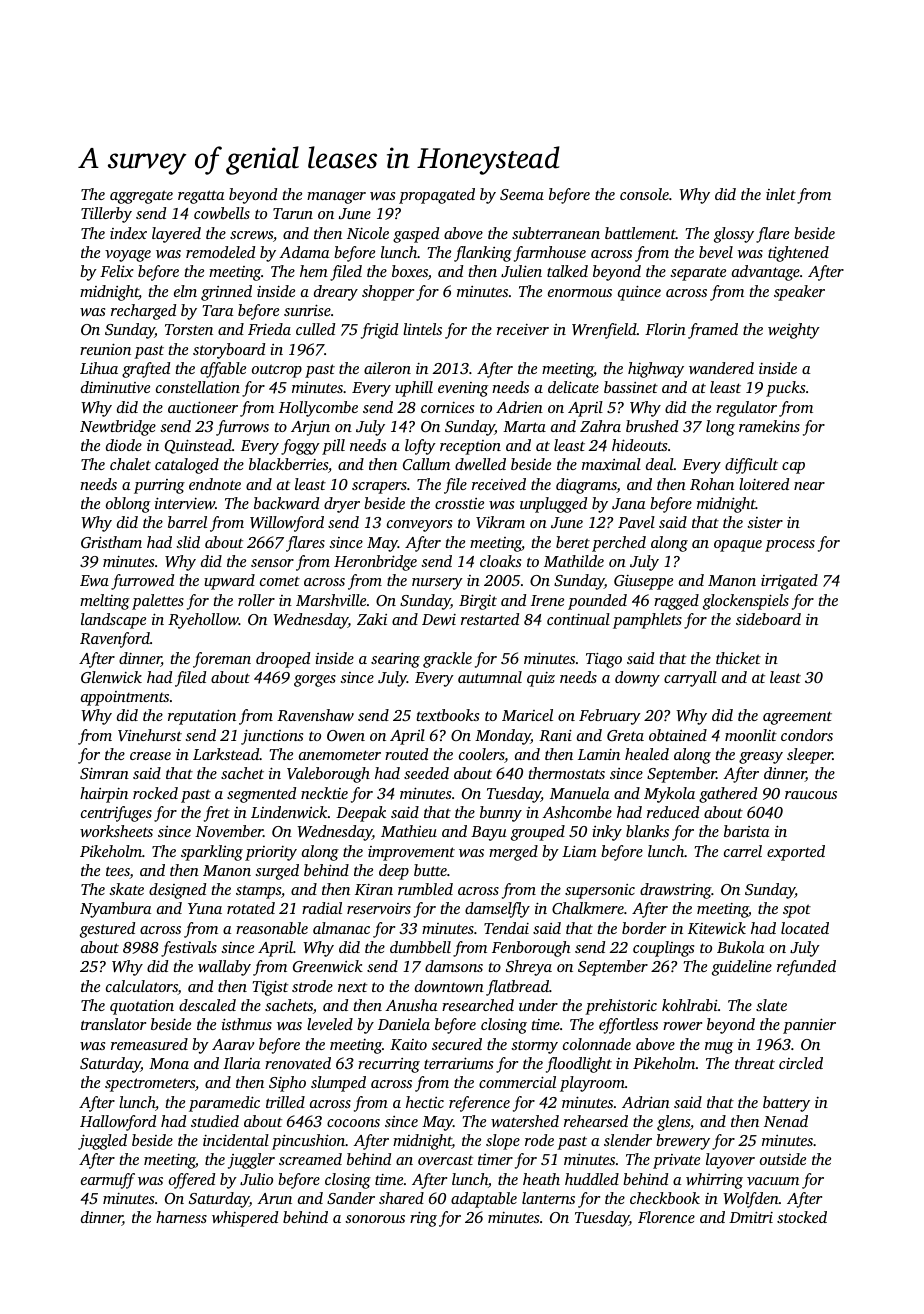 This page has width=924, height=1314. What do you see at coordinates (189, 949) in the page?
I see `festivals` at bounding box center [189, 949].
